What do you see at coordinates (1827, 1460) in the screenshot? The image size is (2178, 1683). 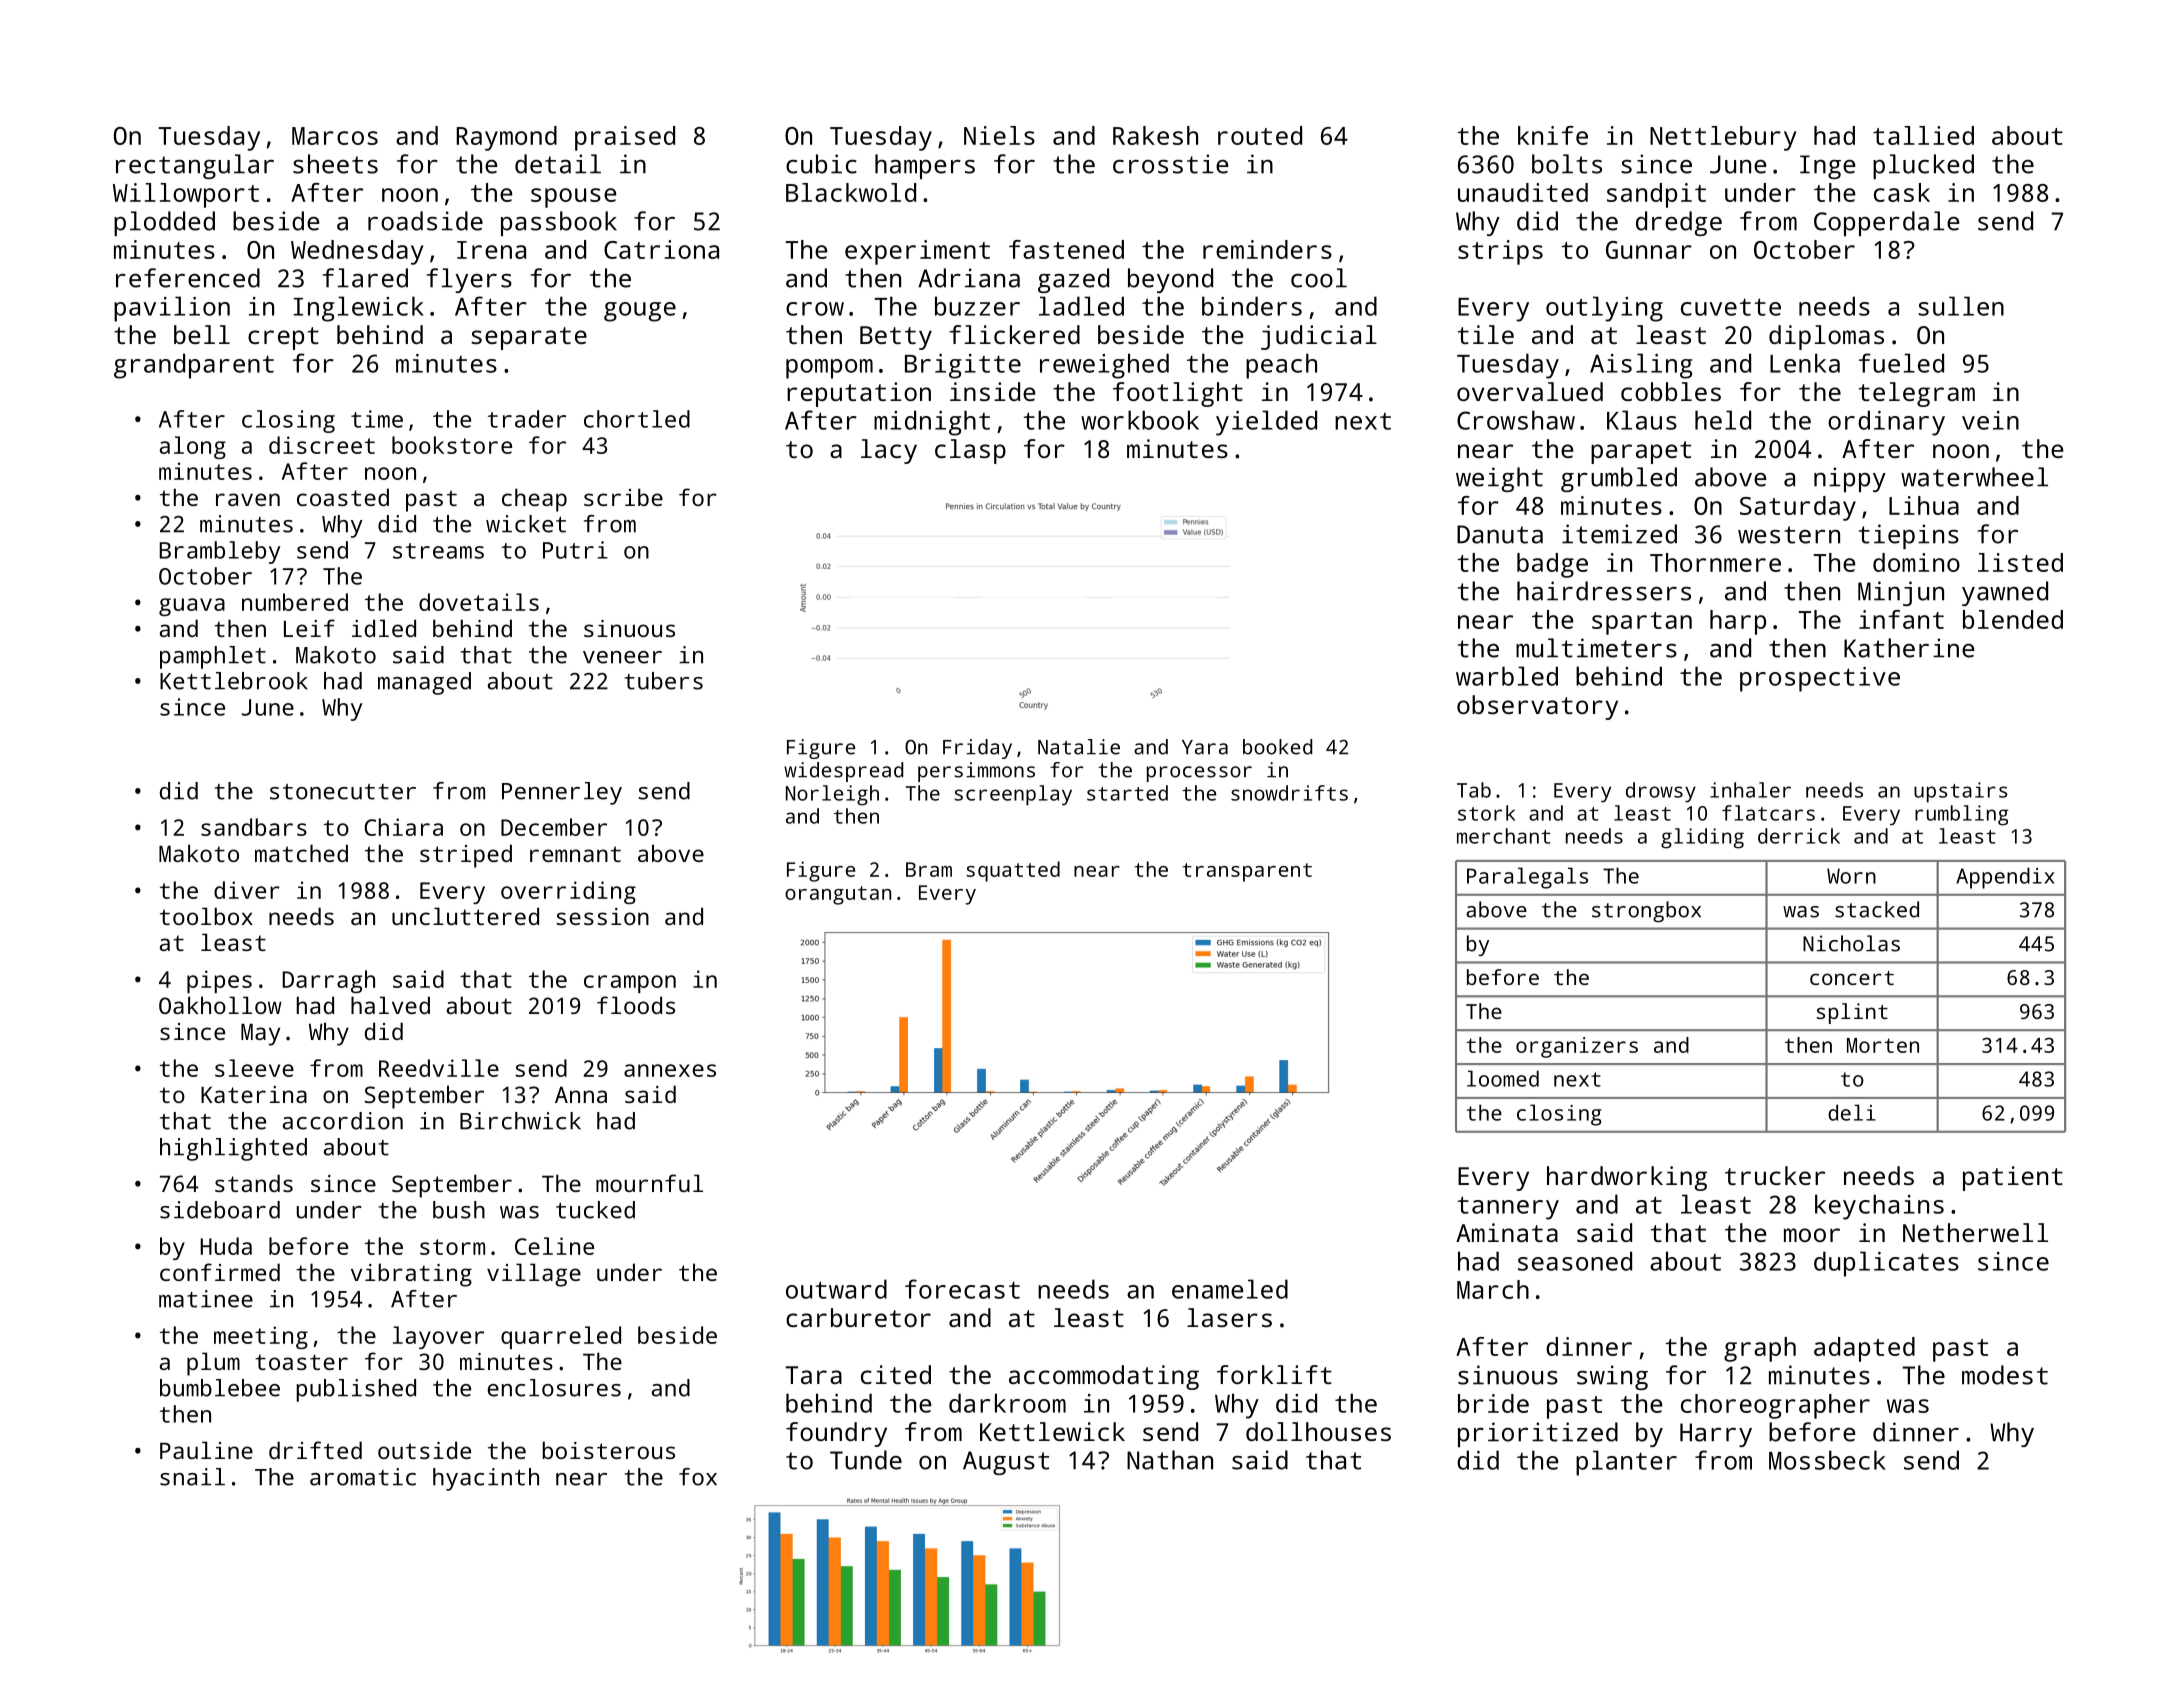 I see `Mossbeck` at bounding box center [1827, 1460].
